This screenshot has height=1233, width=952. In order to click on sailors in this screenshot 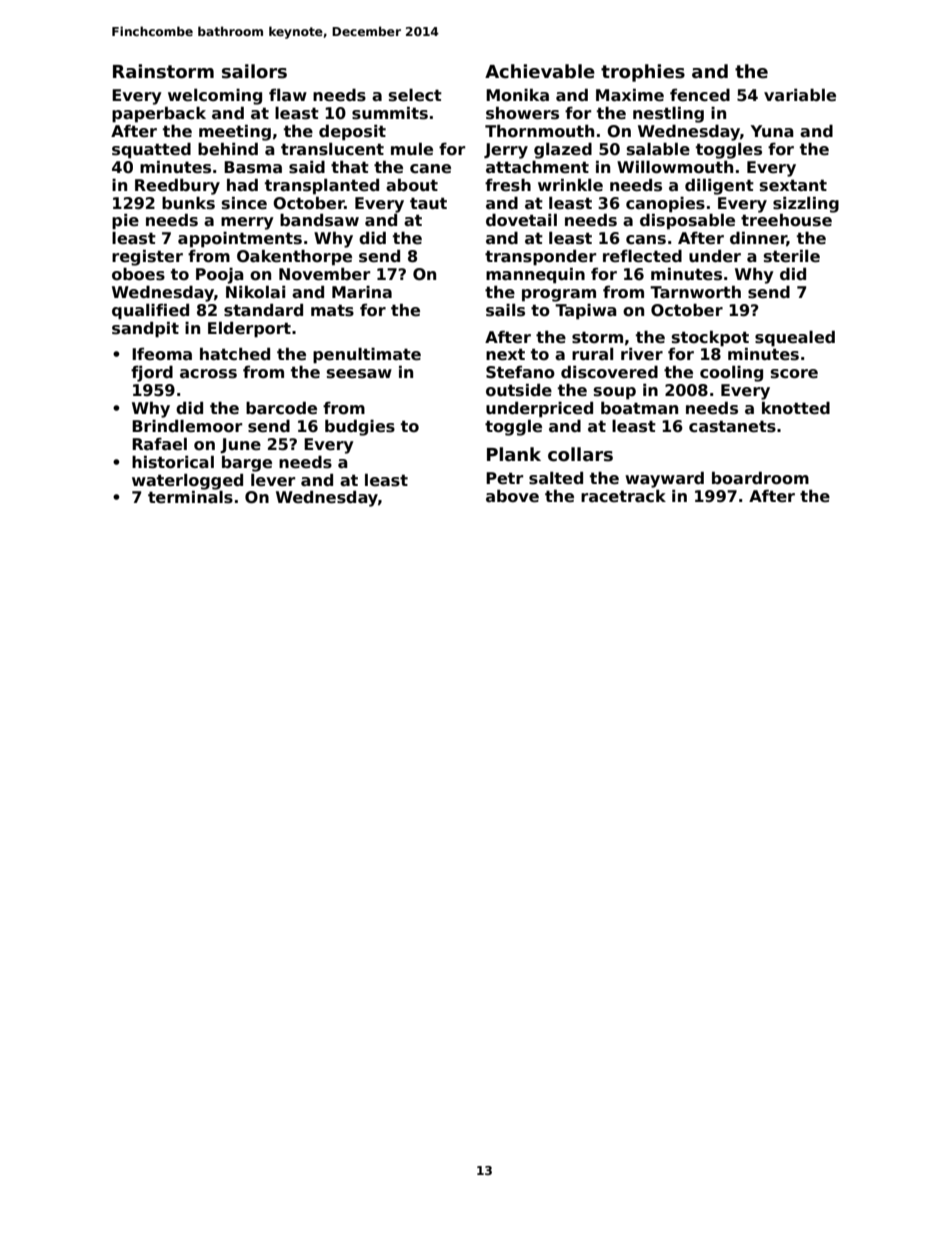, I will do `click(254, 71)`.
